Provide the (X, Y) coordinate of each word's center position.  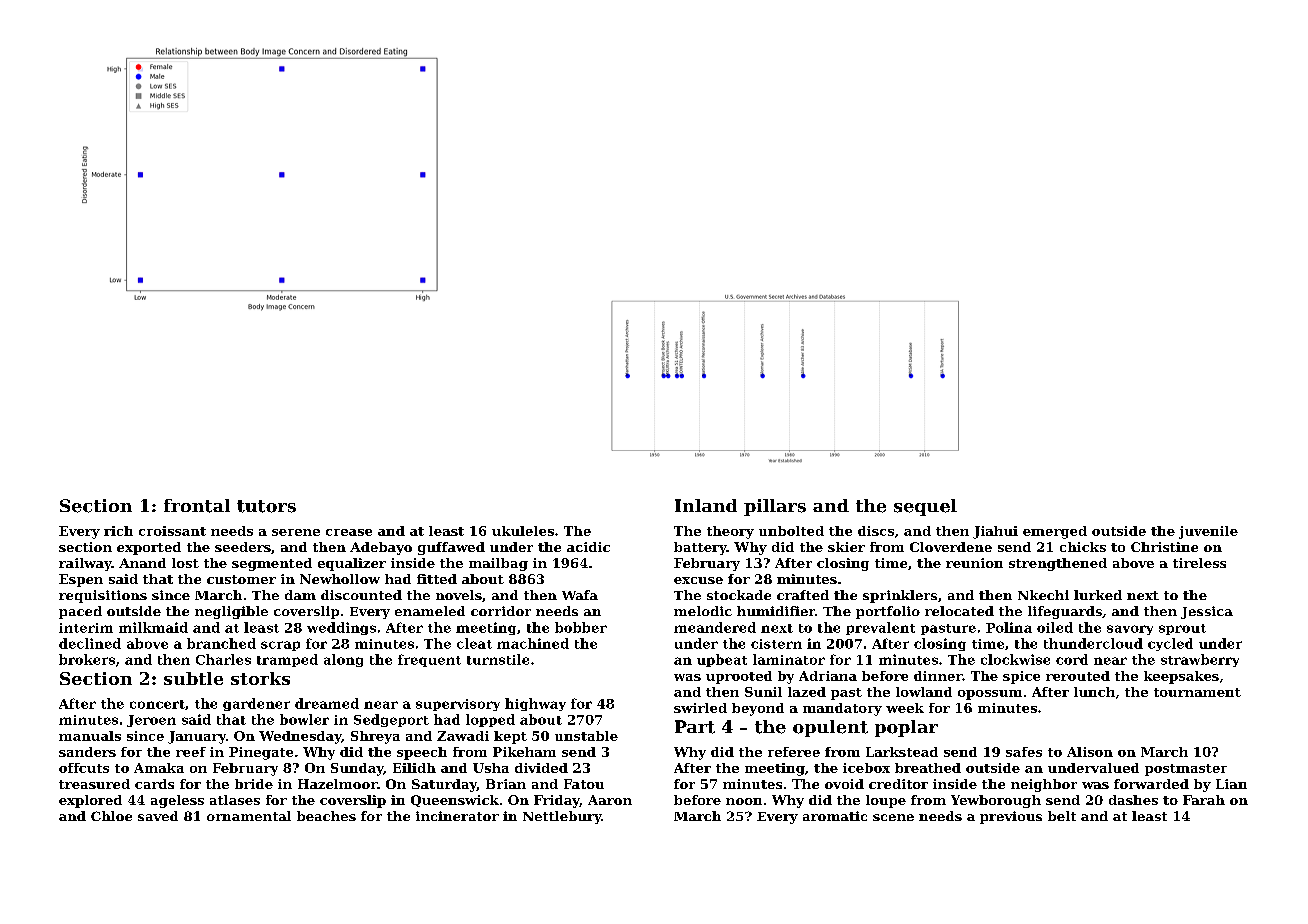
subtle (193, 678)
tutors (266, 506)
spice (1021, 677)
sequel (925, 507)
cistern (776, 644)
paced (80, 612)
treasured (94, 784)
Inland (706, 505)
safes (1024, 752)
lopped (490, 720)
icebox (866, 768)
